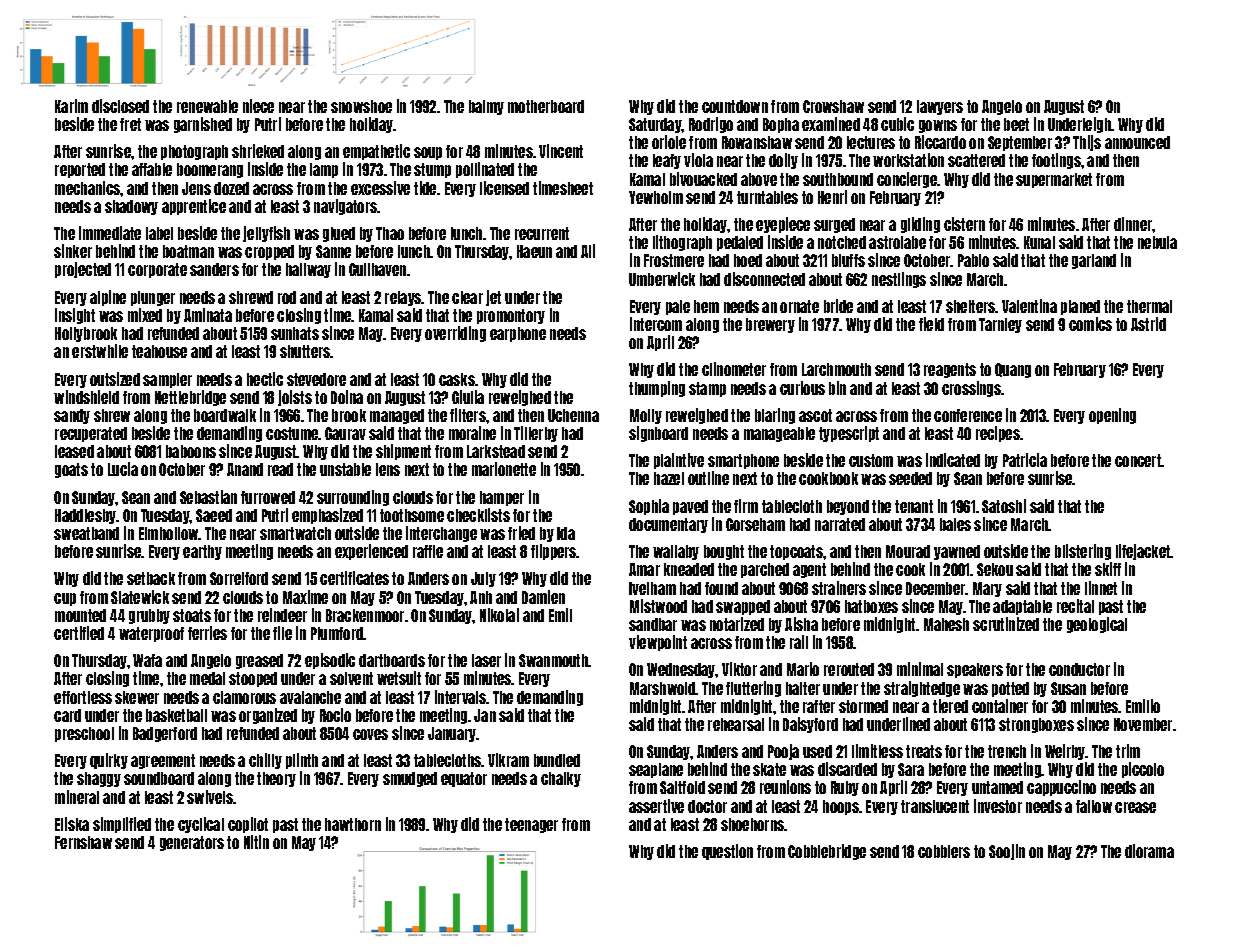 This screenshot has width=1233, height=952. Describe the element at coordinates (588, 251) in the screenshot. I see `Ali` at that location.
